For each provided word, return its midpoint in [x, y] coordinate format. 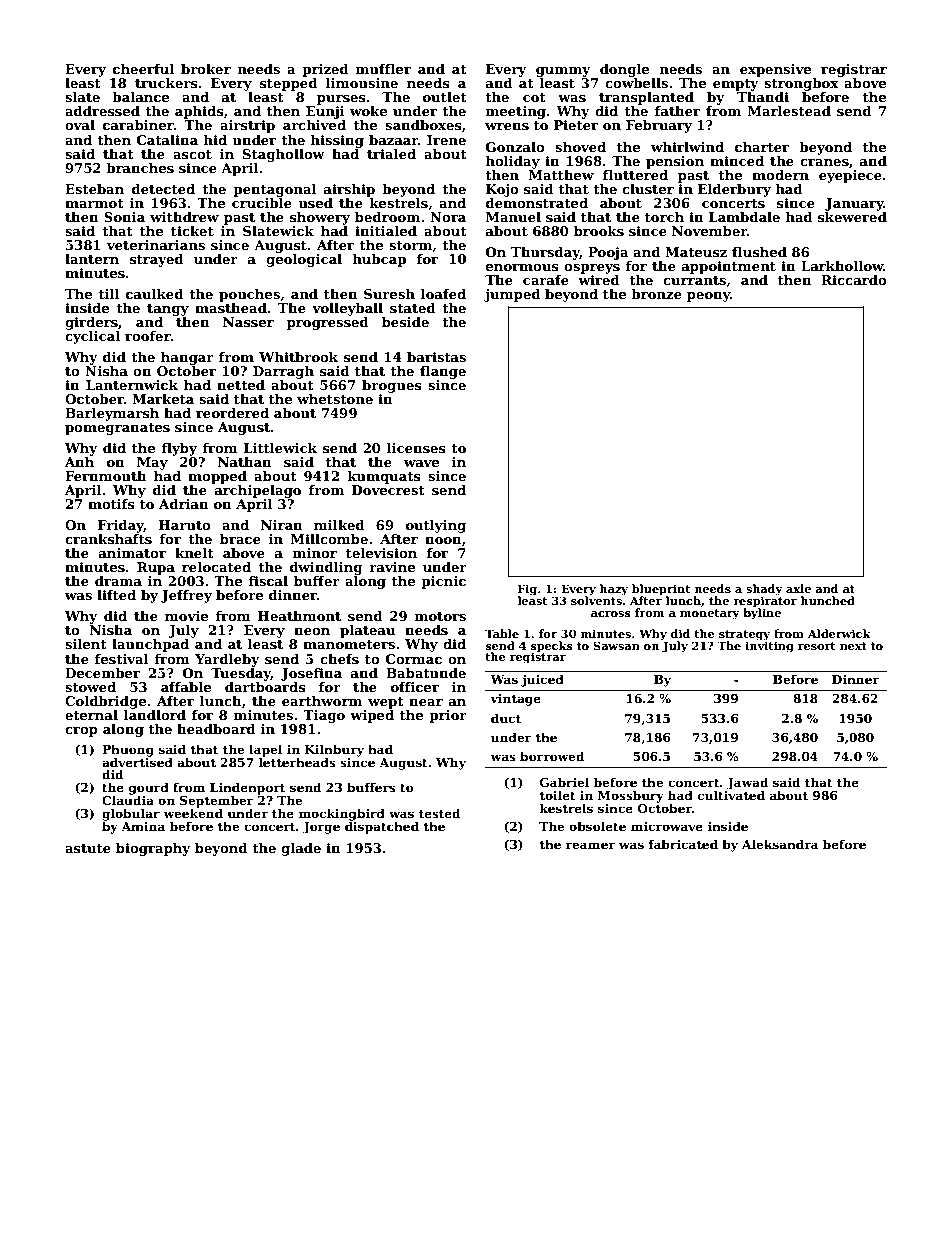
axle [798, 588]
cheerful [143, 69]
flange [443, 372]
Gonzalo [515, 147]
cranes [824, 162]
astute [88, 848]
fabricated [683, 844]
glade [301, 849]
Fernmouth [106, 476]
